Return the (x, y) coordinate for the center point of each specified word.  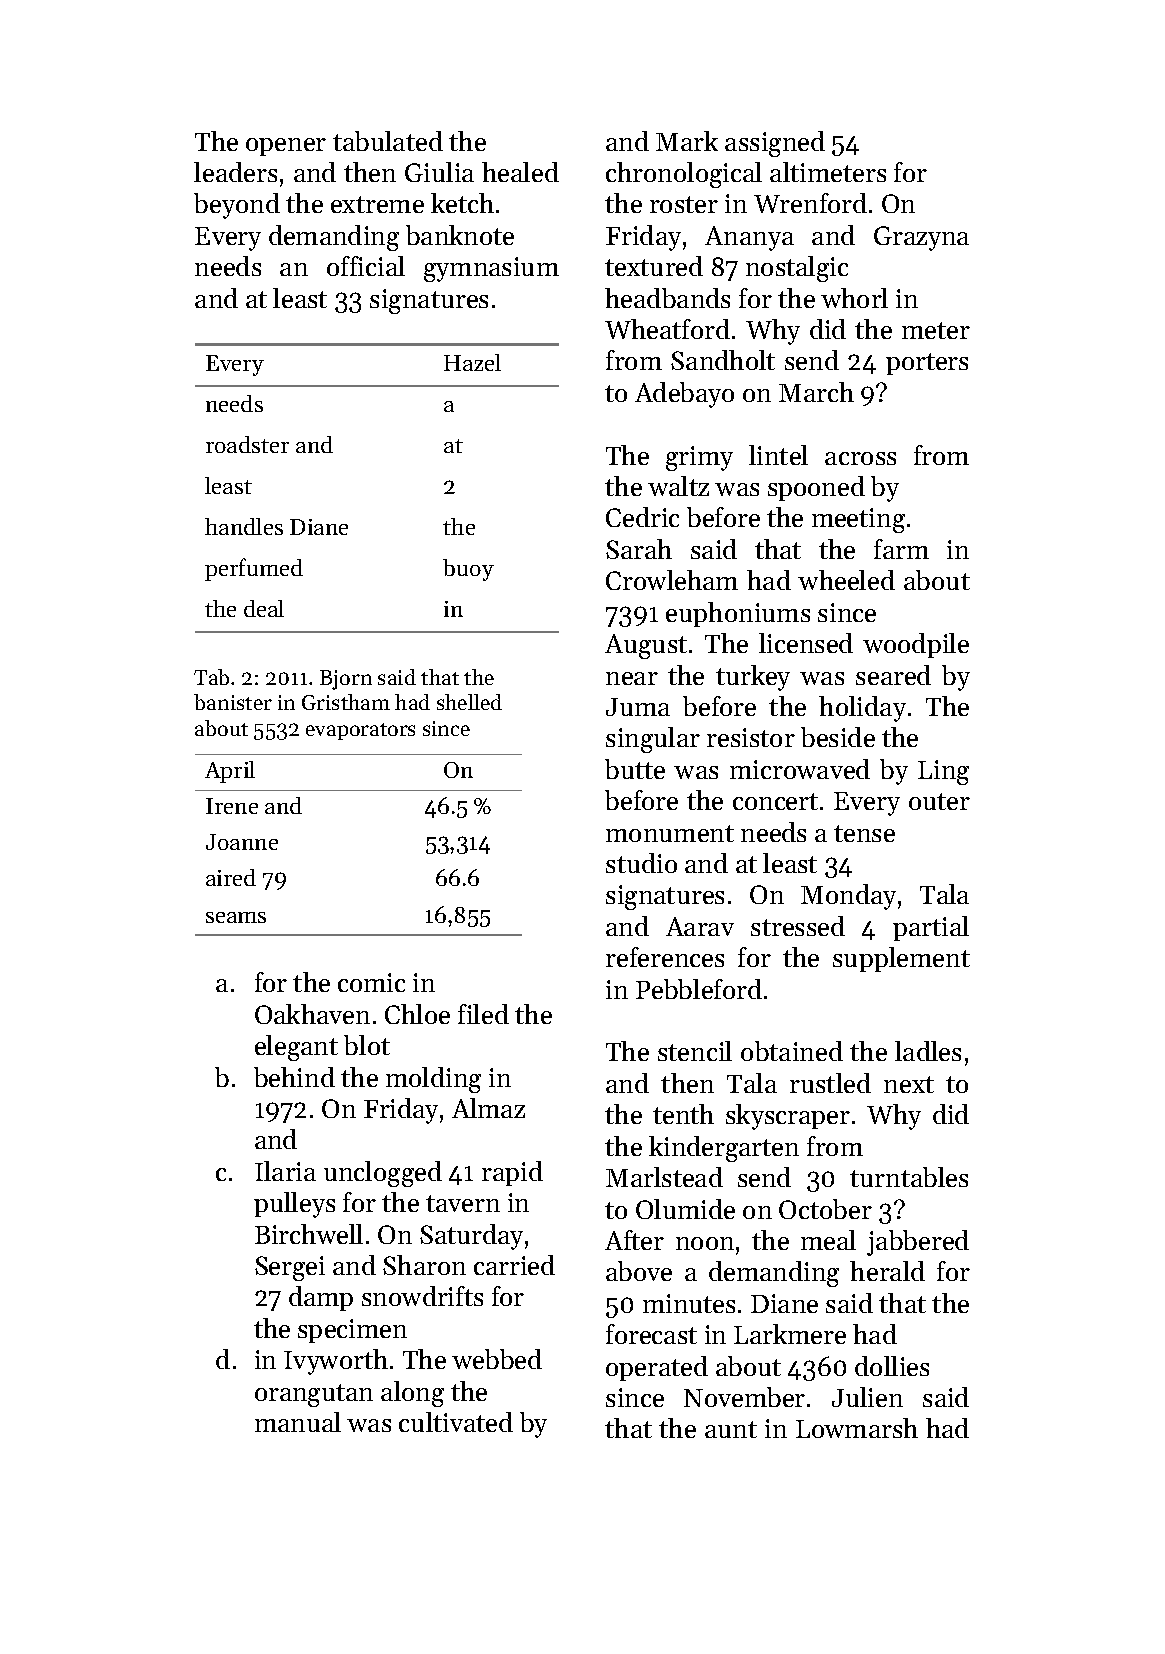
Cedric (642, 517)
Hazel (472, 362)
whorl (854, 298)
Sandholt (723, 360)
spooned (816, 488)
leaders (235, 172)
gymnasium (491, 269)
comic (371, 982)
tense (864, 833)
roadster (247, 444)
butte (635, 769)
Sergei (290, 1268)
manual (298, 1422)
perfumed (254, 569)
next (909, 1084)
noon (705, 1243)
